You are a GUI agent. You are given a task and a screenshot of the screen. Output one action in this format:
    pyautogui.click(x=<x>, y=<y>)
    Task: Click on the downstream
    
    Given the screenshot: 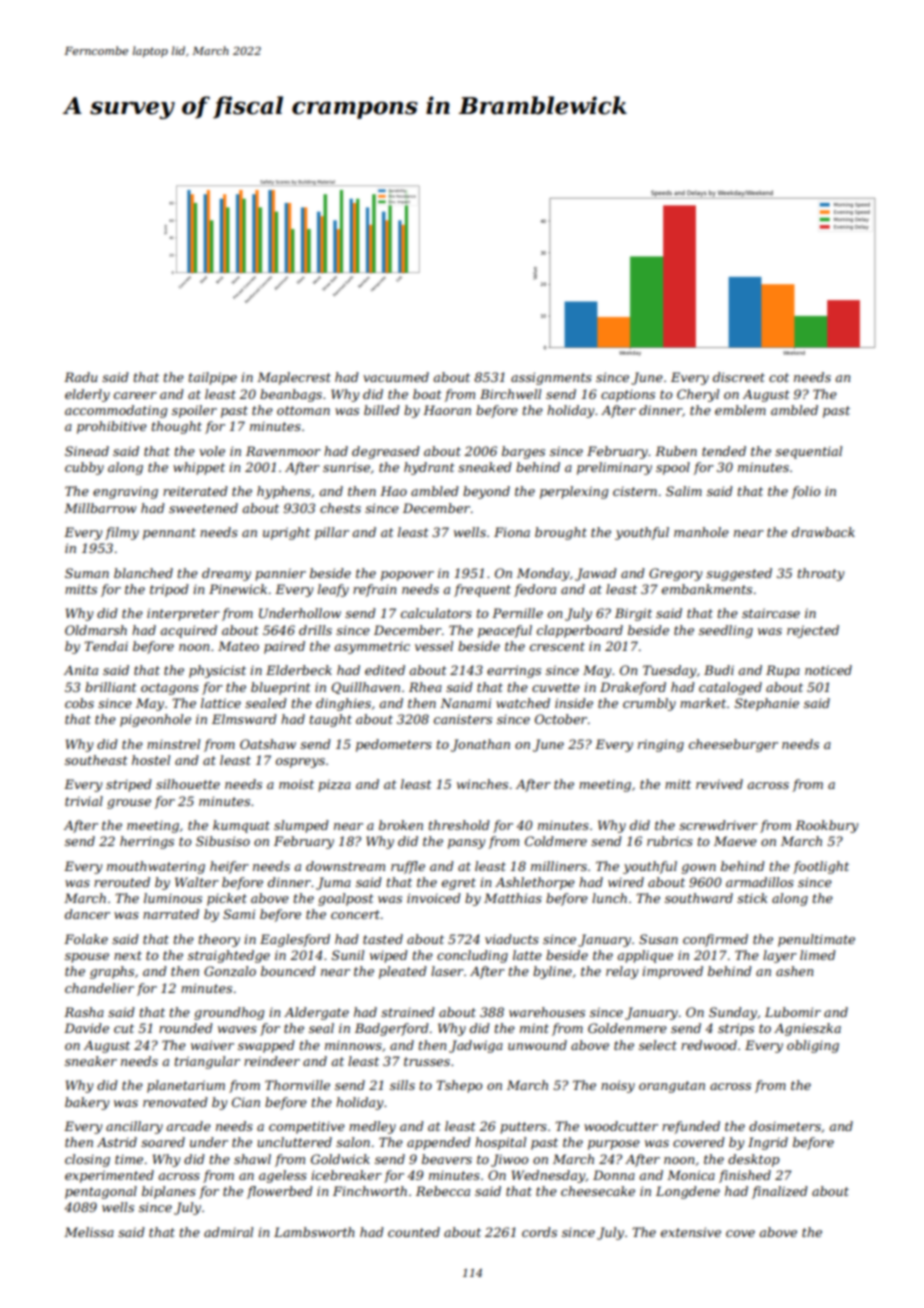 What is the action you would take?
    pyautogui.click(x=345, y=866)
